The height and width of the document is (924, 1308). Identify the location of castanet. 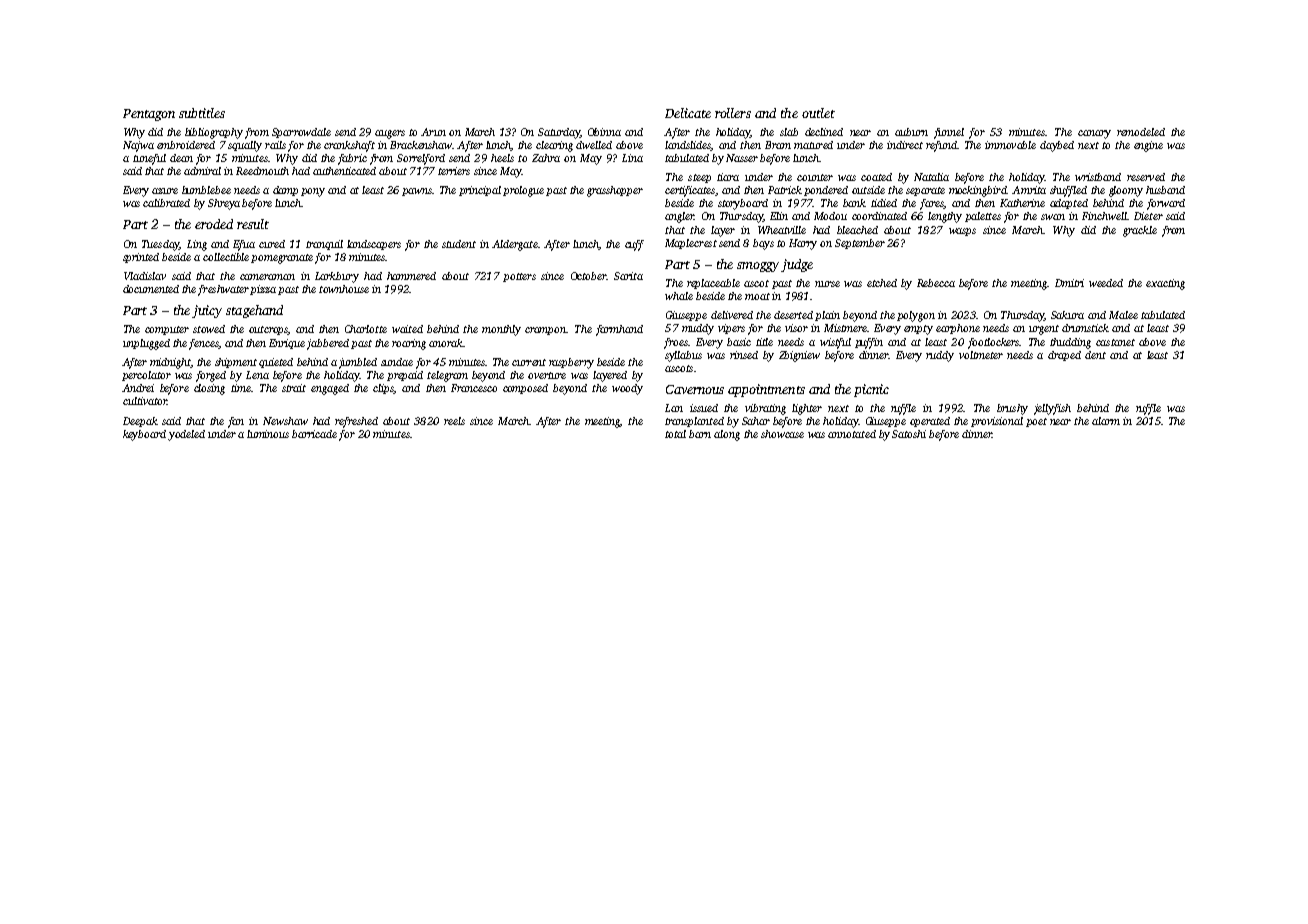
(1115, 342).
